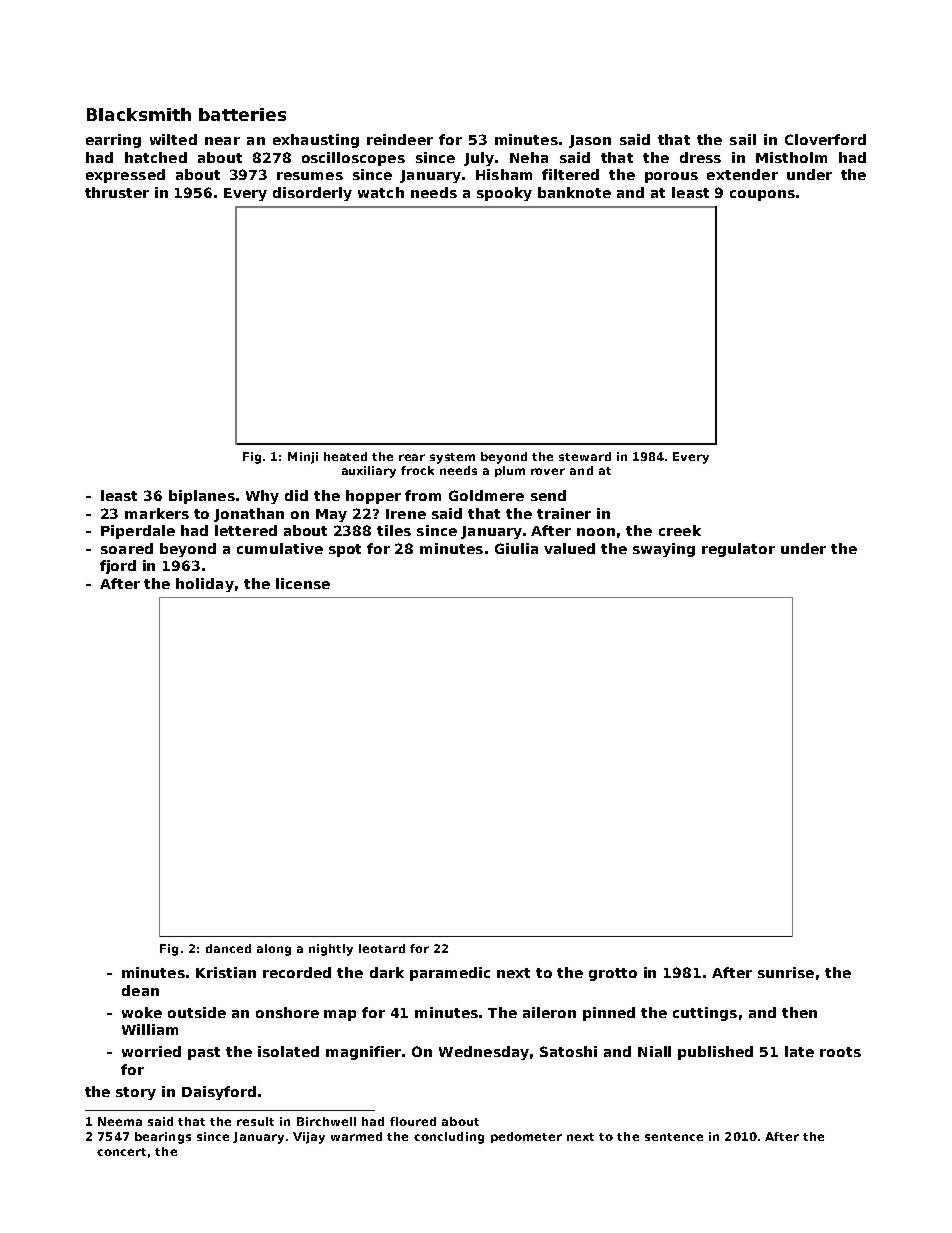 This image has height=1233, width=952. Describe the element at coordinates (825, 139) in the image. I see `Cloverford` at that location.
